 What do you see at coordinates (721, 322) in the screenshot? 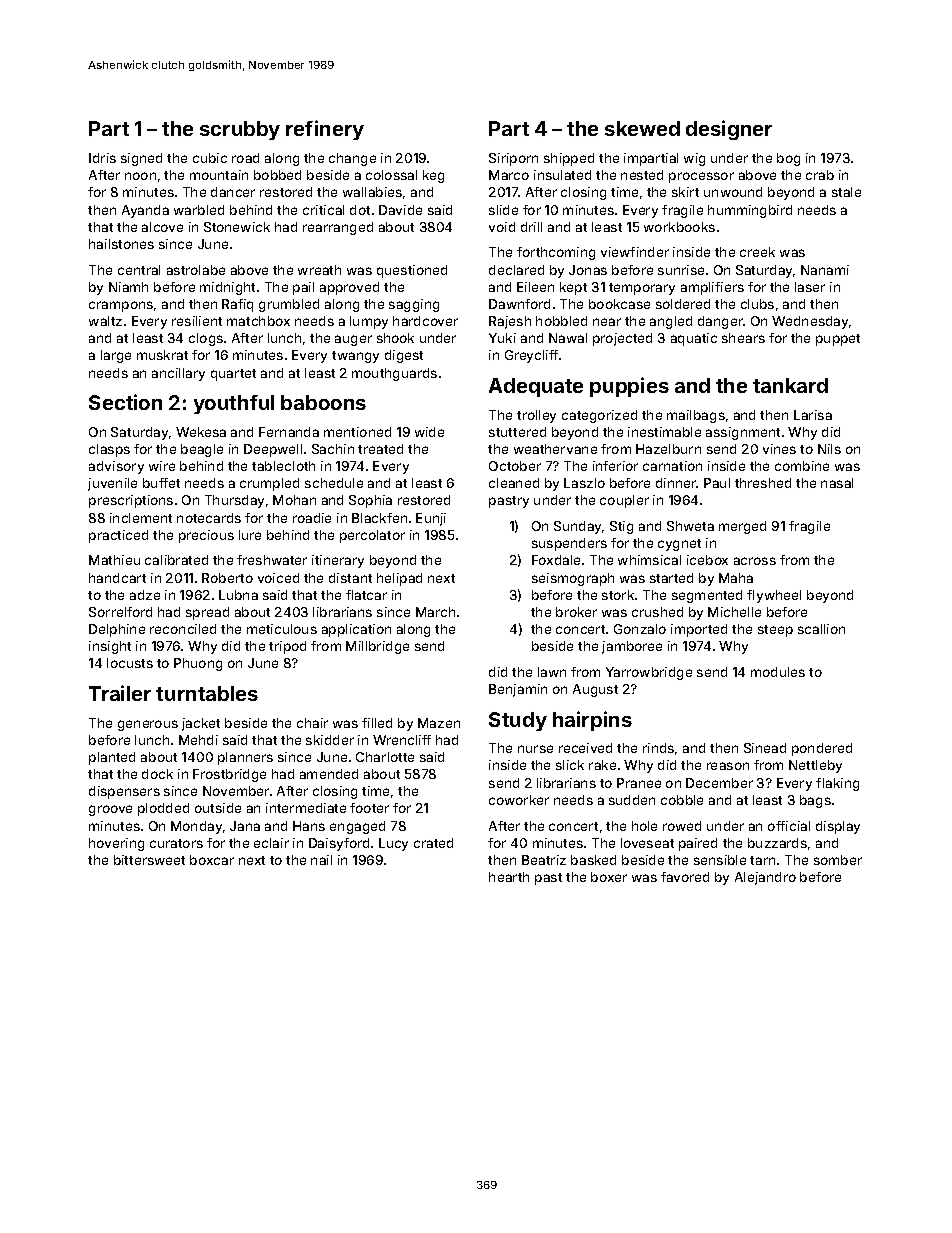
I see `danger` at bounding box center [721, 322].
